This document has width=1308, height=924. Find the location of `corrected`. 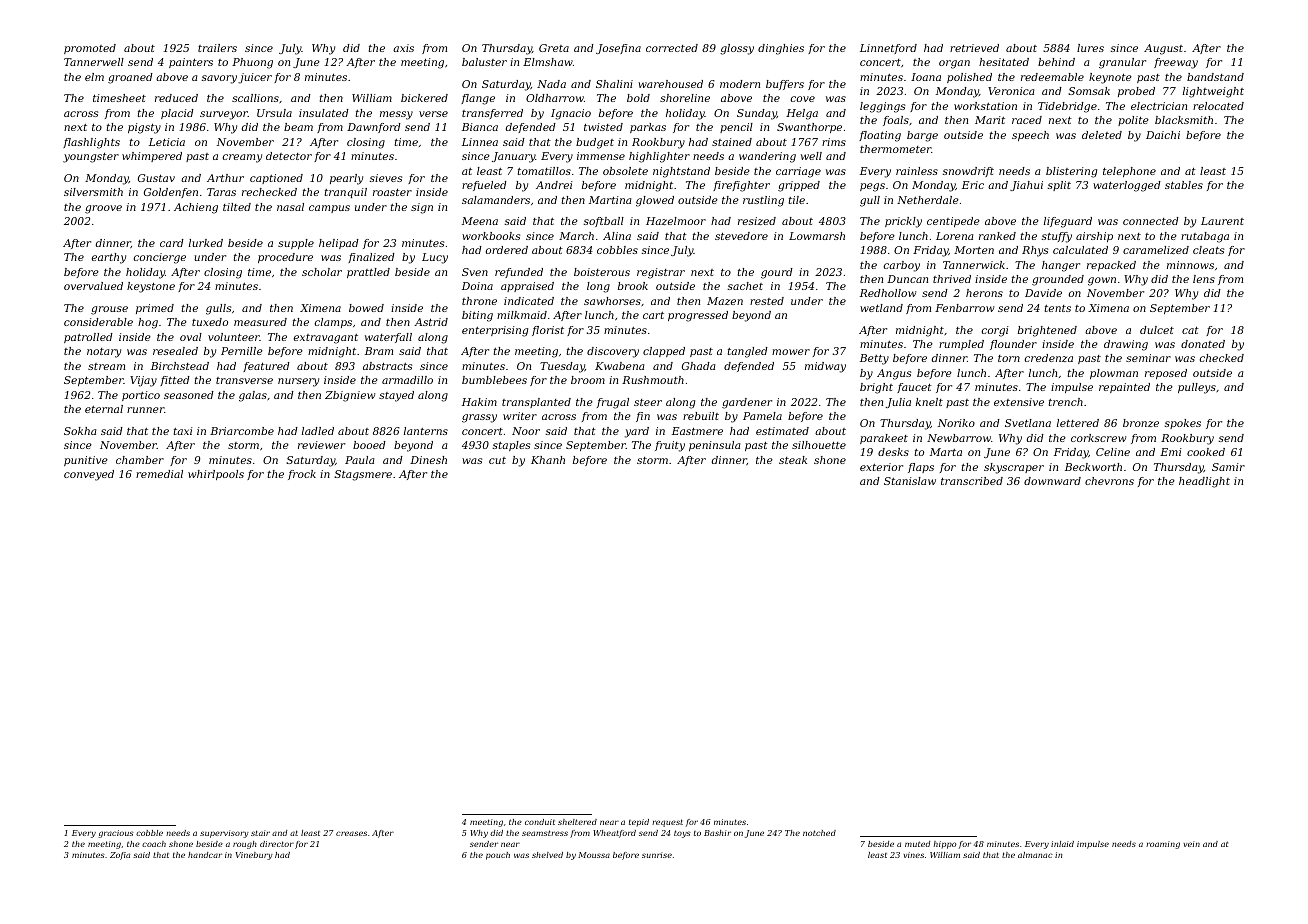

corrected is located at coordinates (672, 48).
